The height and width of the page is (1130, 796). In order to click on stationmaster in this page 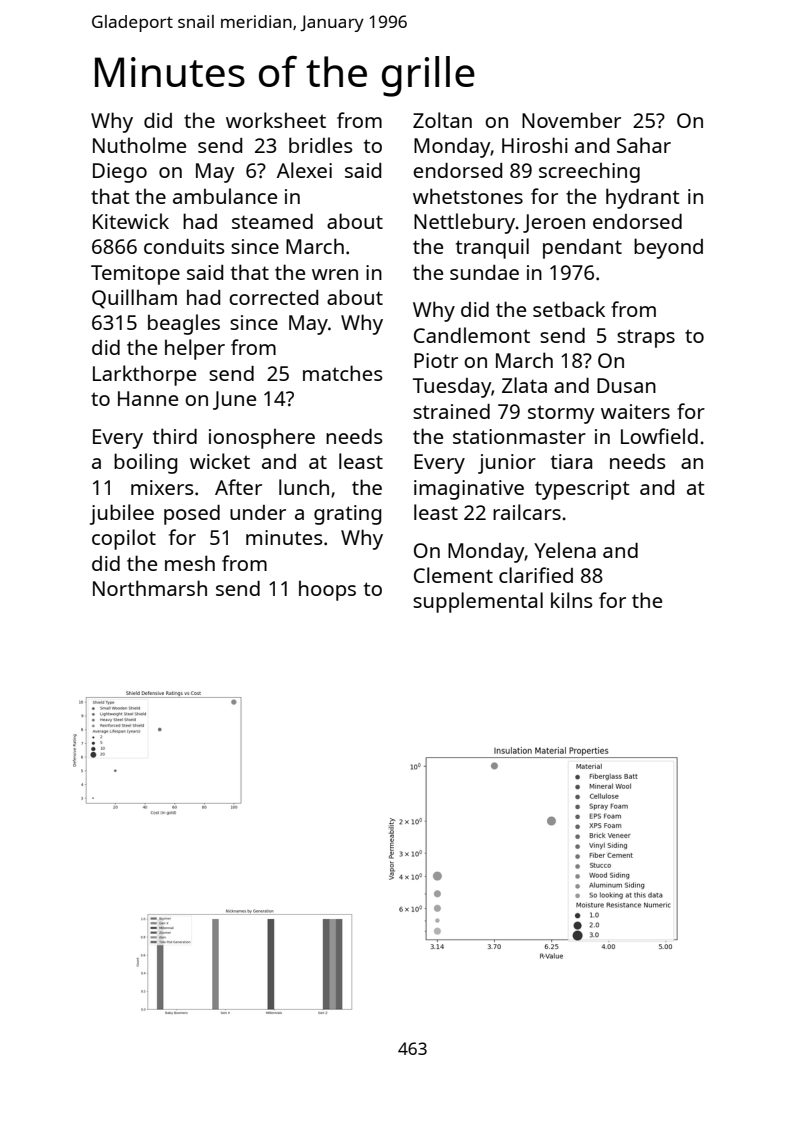, I will do `click(519, 436)`.
